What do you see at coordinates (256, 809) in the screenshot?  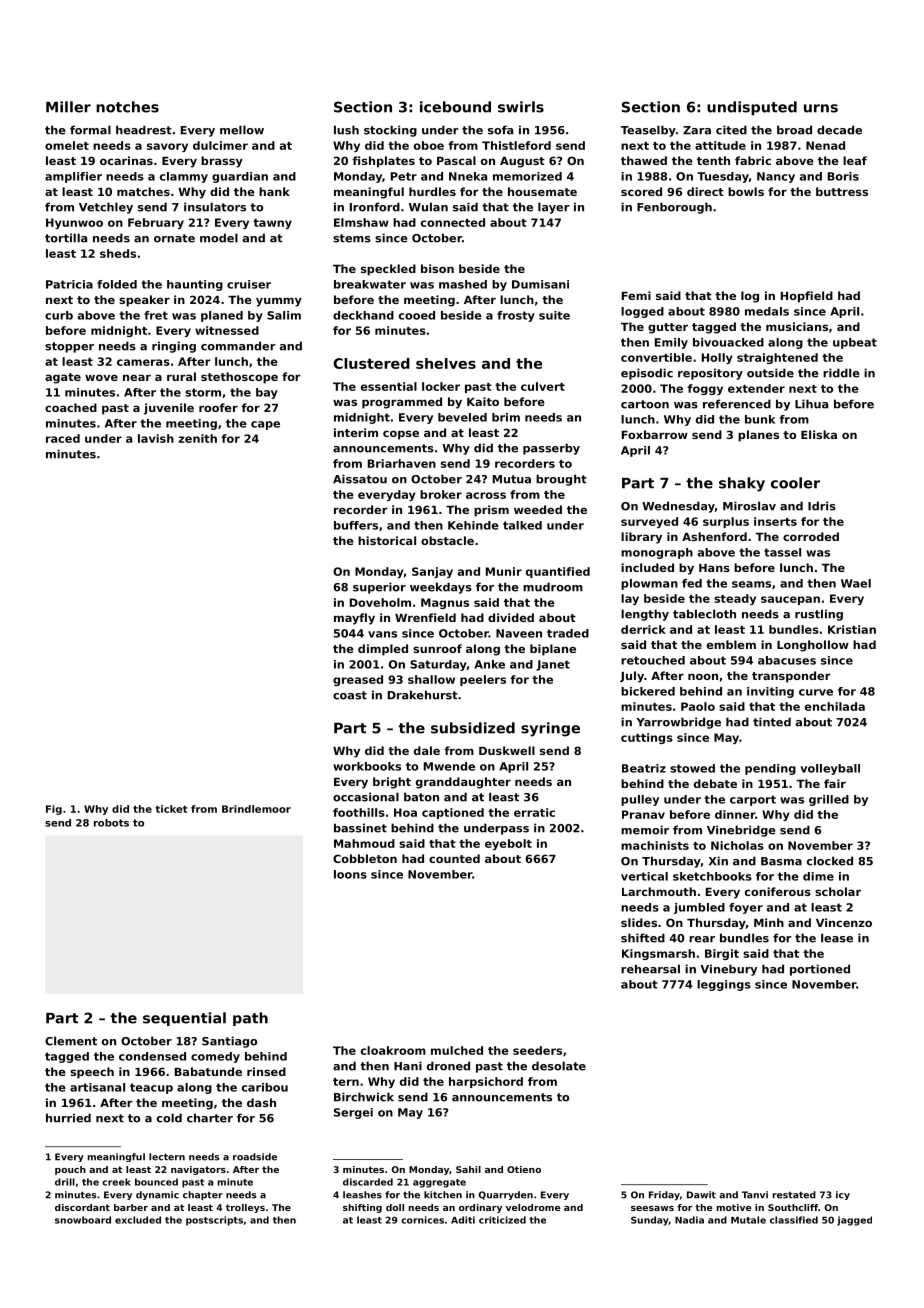 I see `Brindlemoor` at bounding box center [256, 809].
